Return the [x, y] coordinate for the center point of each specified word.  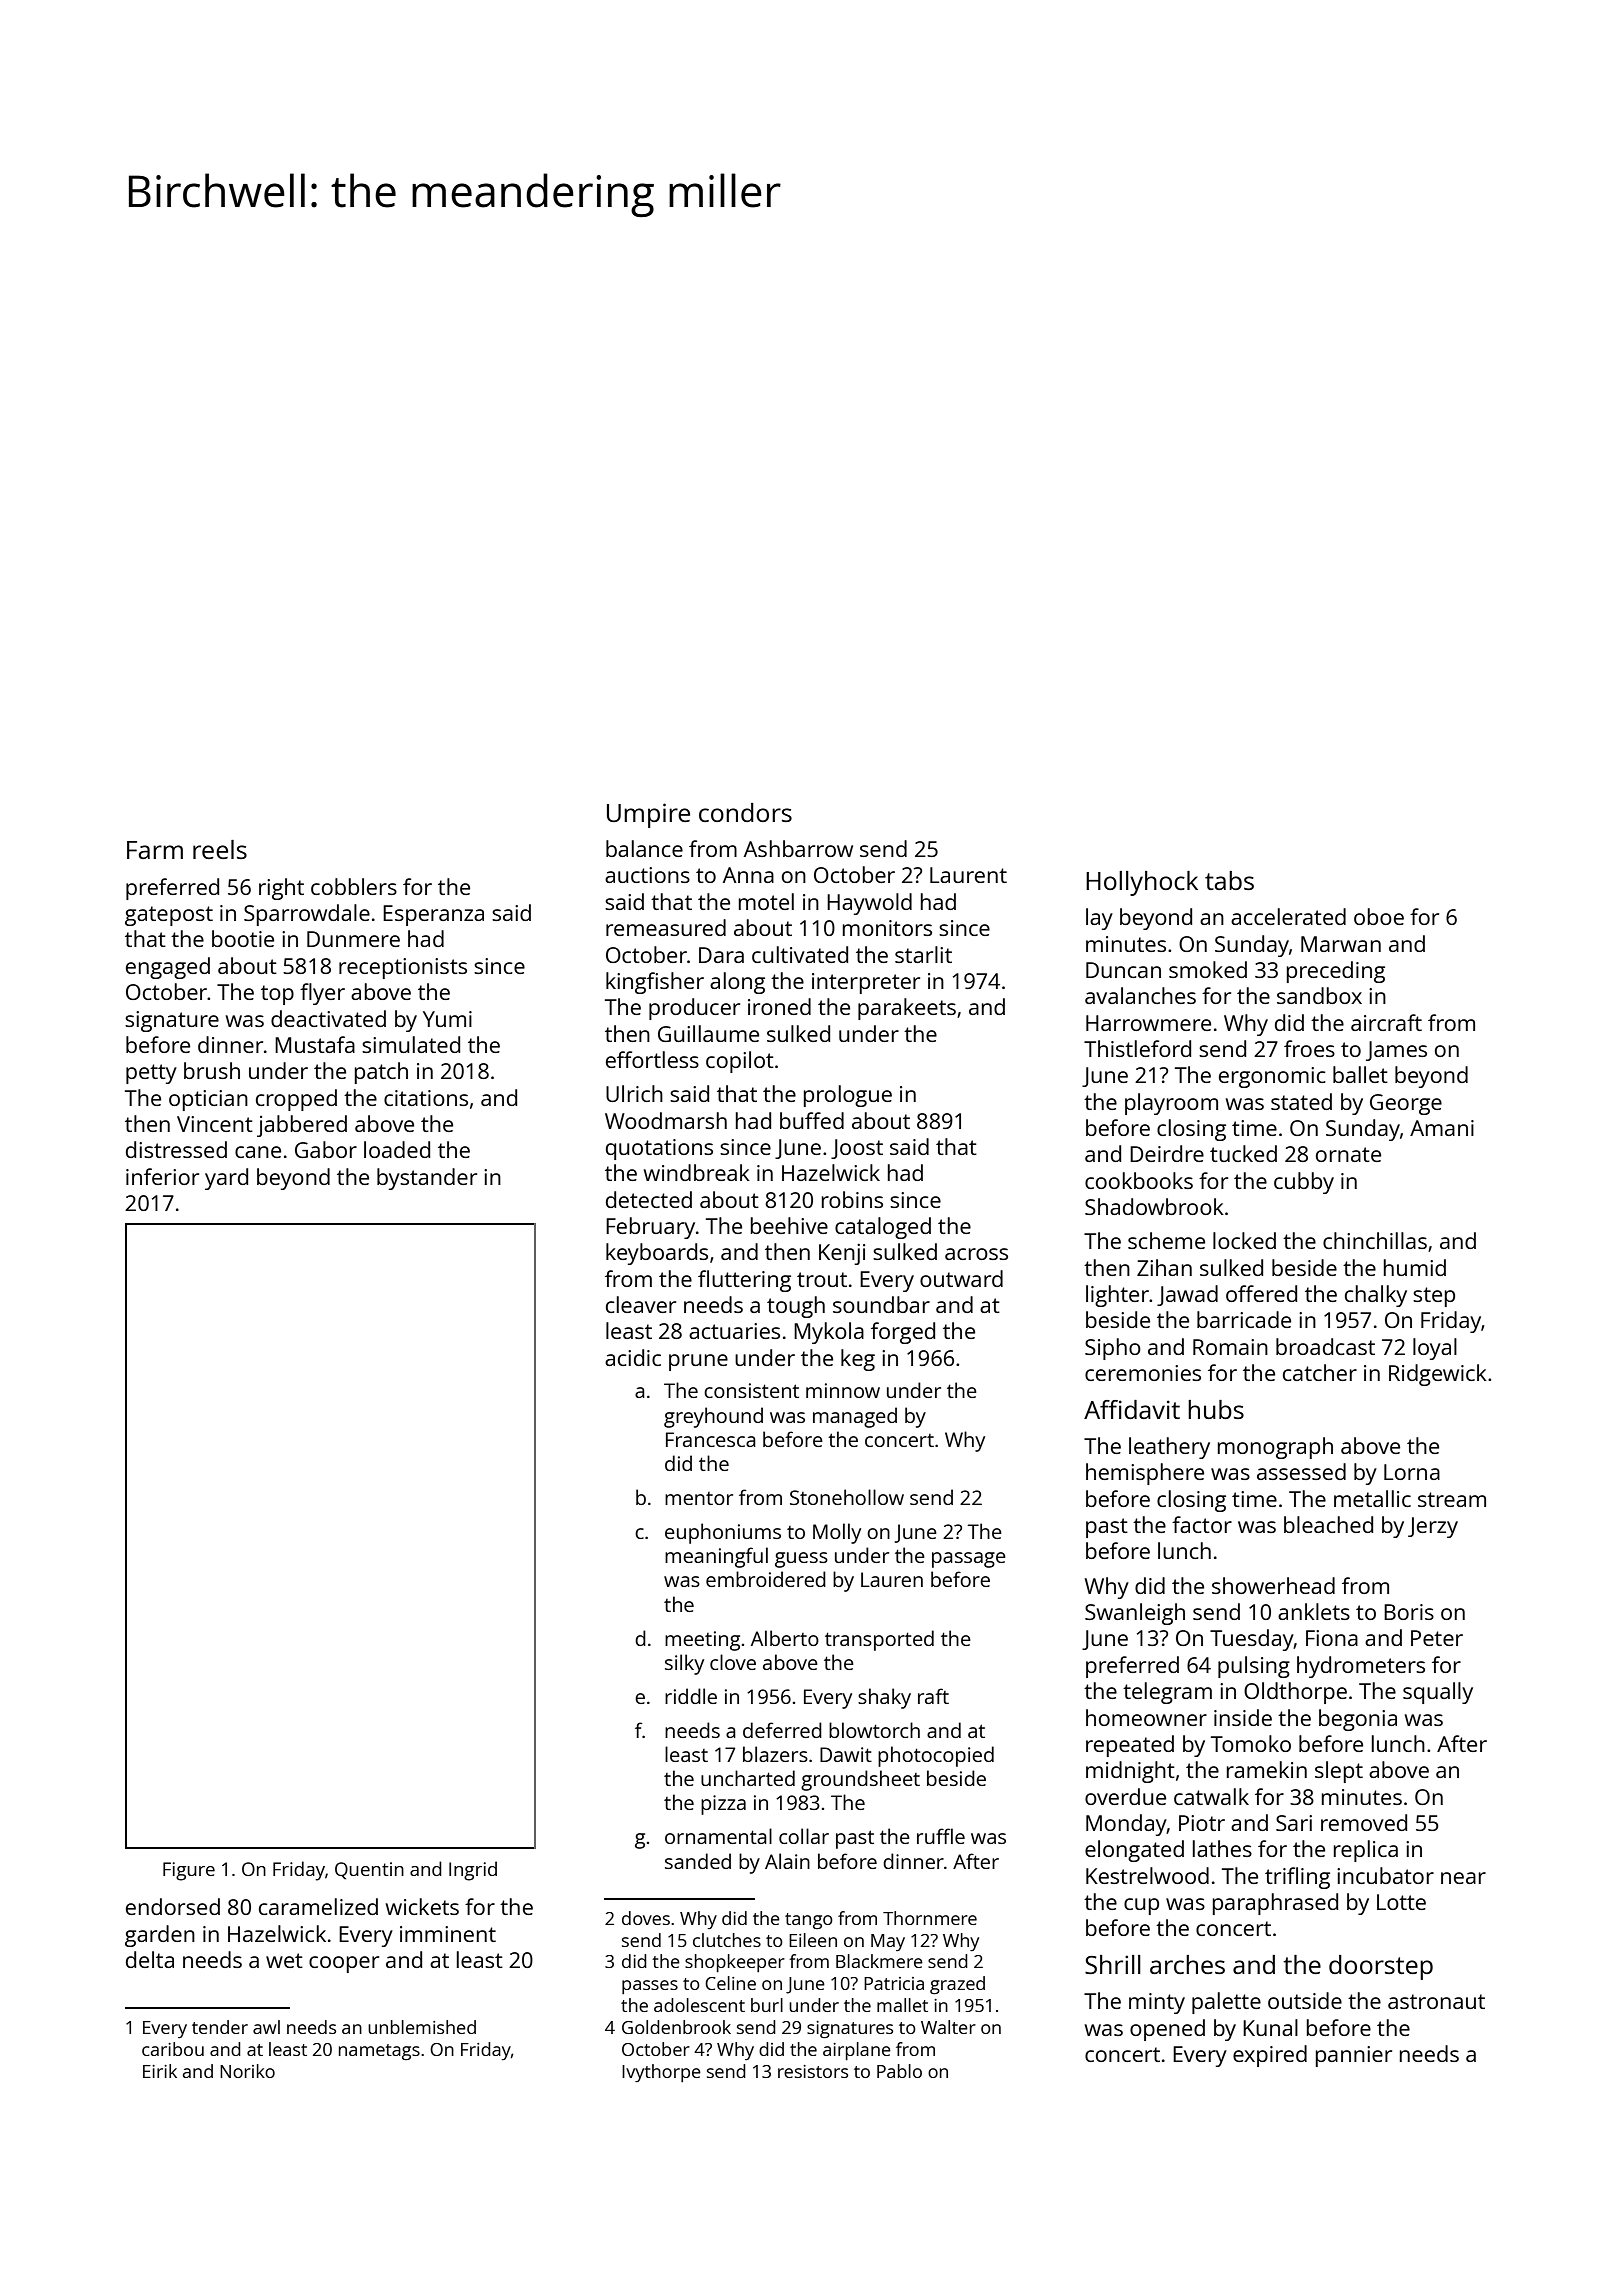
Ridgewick [1438, 1375]
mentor [699, 1498]
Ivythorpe [661, 2073]
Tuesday [1252, 1640]
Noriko [247, 2071]
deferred [782, 1730]
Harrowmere [1148, 1023]
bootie [243, 938]
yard [226, 1179]
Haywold [869, 904]
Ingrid [473, 1871]
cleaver [641, 1304]
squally [1438, 1693]
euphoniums [723, 1533]
